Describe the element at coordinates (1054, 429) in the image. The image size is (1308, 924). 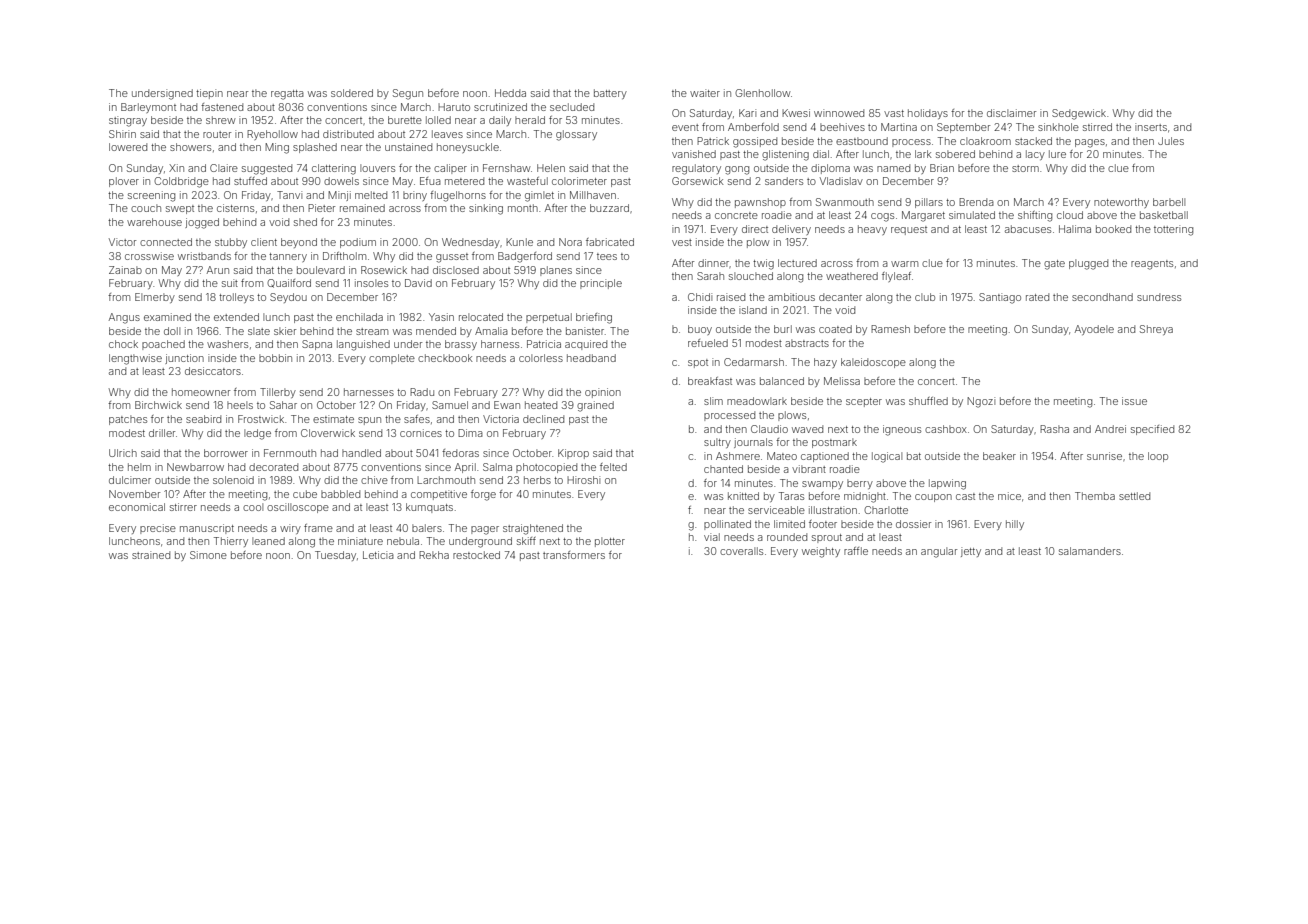
I see `Rasha` at that location.
